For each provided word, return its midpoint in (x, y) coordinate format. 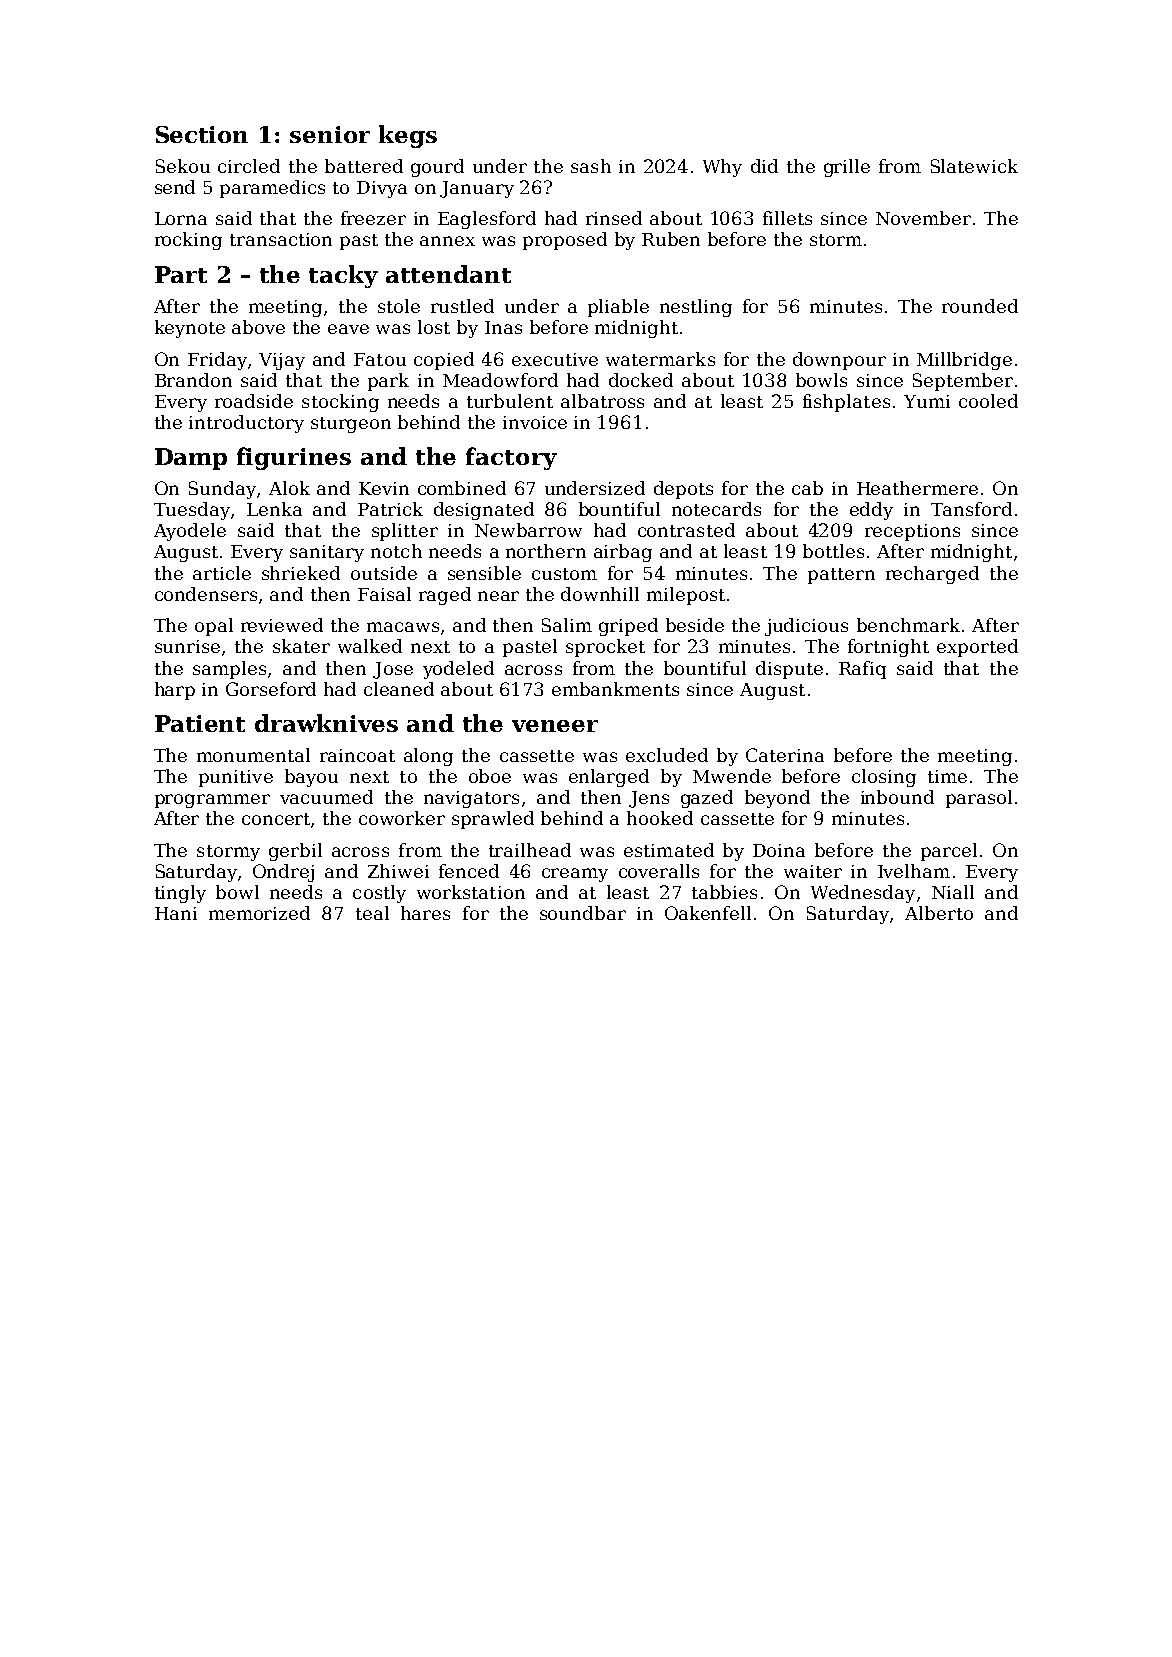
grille (847, 168)
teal (372, 913)
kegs (408, 136)
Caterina (785, 755)
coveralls (659, 871)
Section (202, 134)
